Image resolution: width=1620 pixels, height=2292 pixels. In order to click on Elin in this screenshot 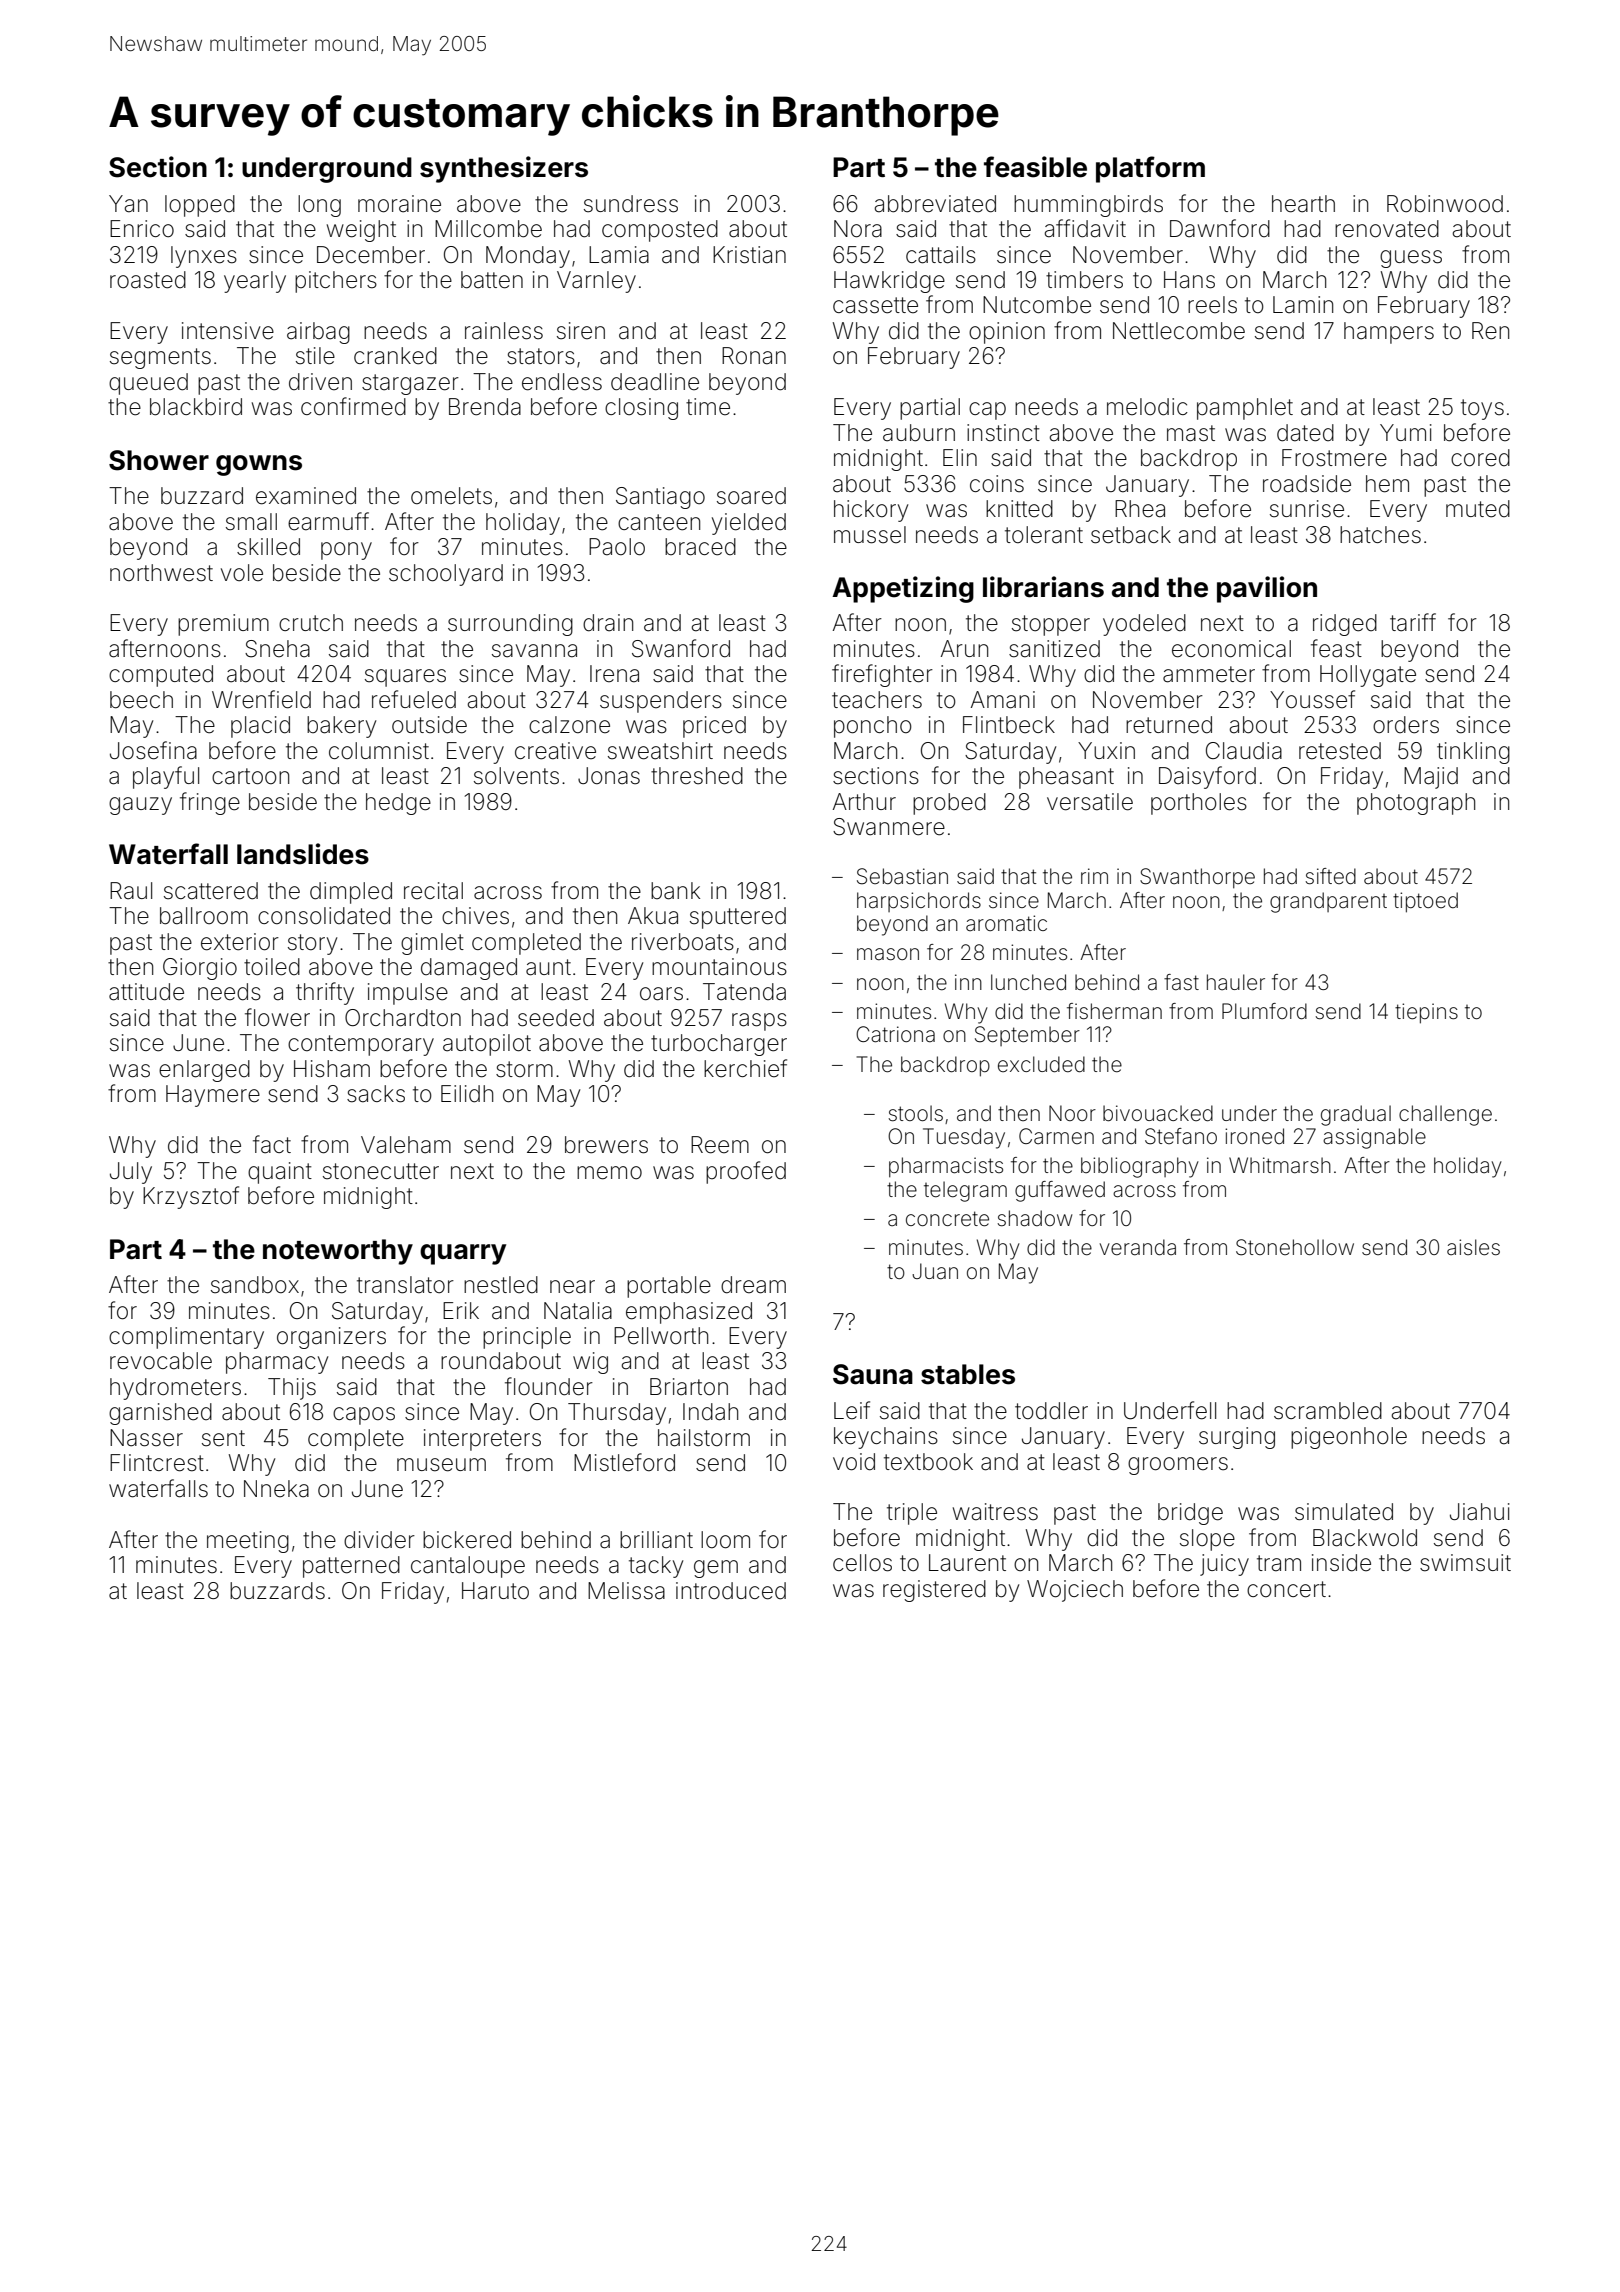, I will do `click(960, 457)`.
